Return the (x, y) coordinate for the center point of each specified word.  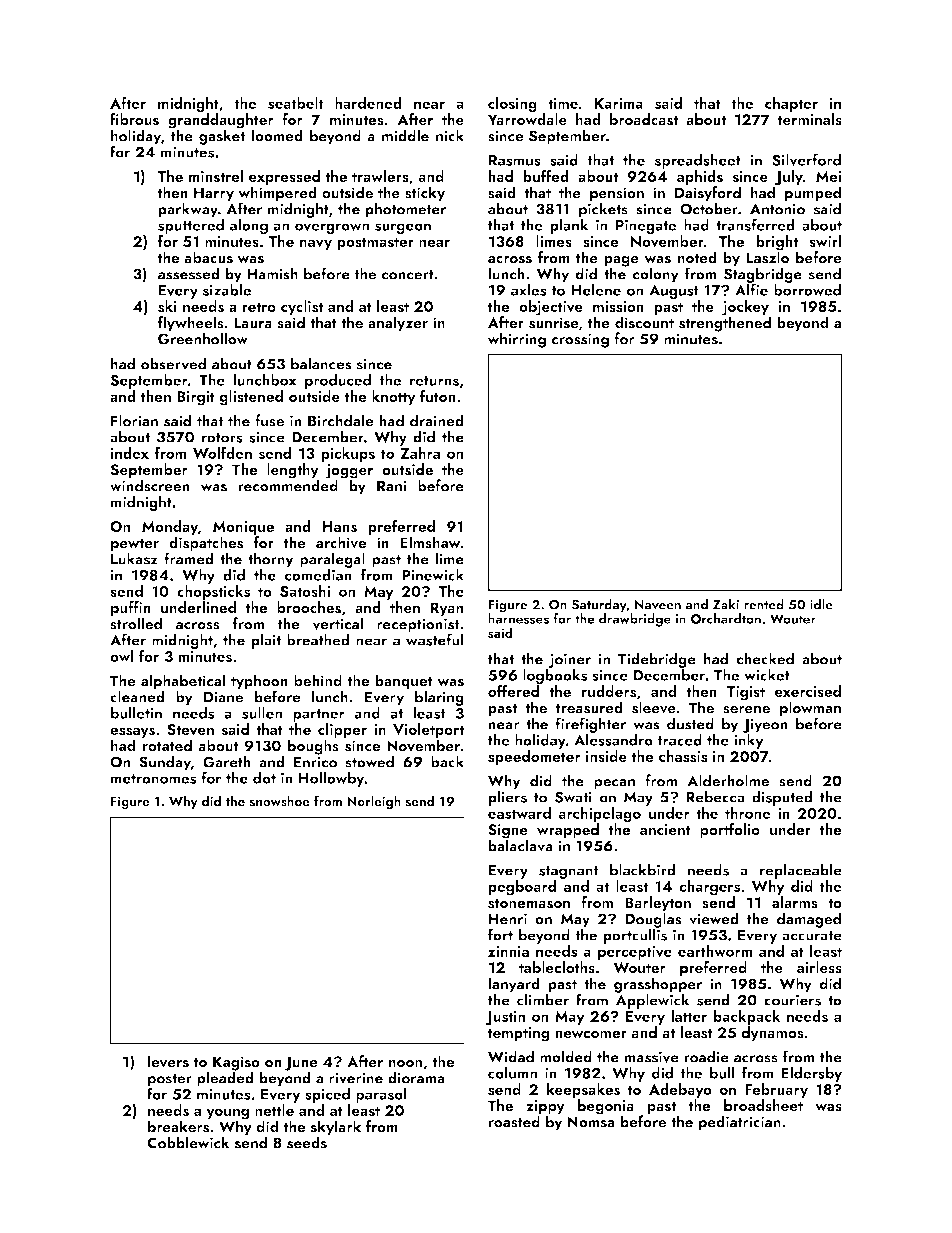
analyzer (398, 324)
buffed (546, 176)
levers (168, 1061)
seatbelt (296, 103)
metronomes (153, 779)
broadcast (644, 119)
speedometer (534, 757)
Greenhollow (203, 338)
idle (821, 604)
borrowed (807, 290)
